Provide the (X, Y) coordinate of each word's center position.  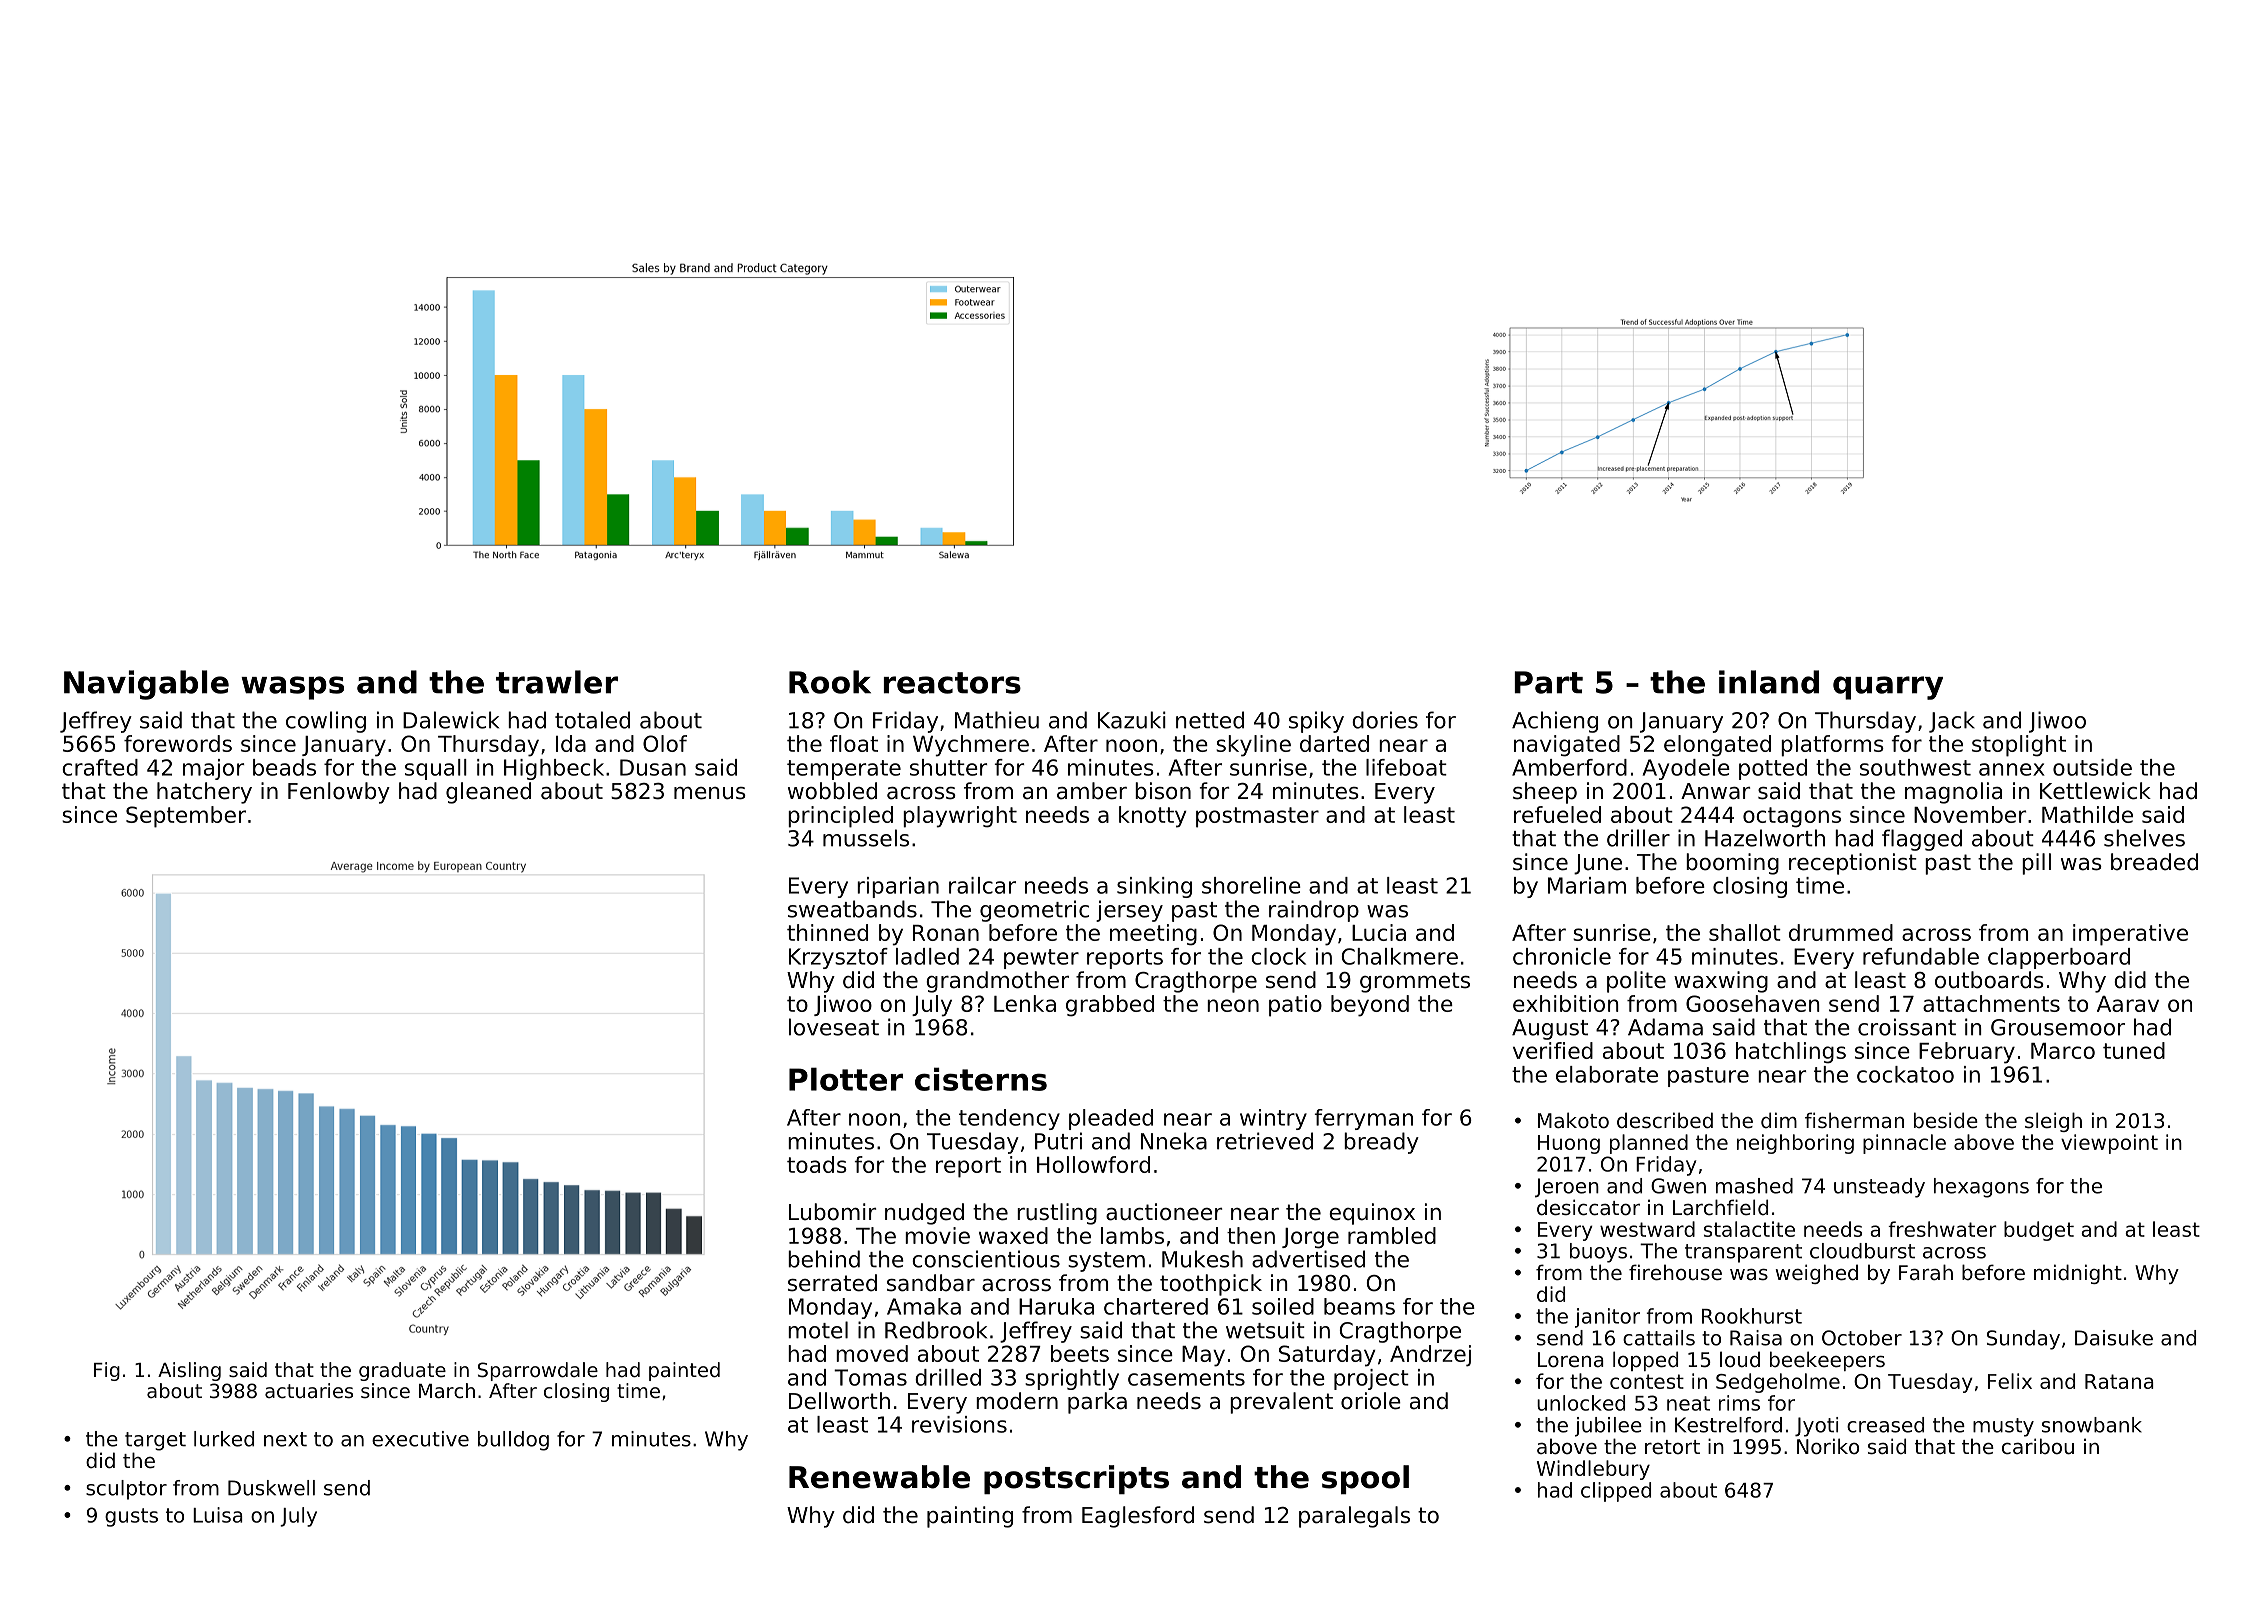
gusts (131, 1517)
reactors (952, 683)
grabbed (1110, 1006)
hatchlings (1791, 1053)
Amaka (924, 1306)
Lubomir (832, 1212)
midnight (2078, 1274)
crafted (100, 767)
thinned (827, 932)
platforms (1832, 746)
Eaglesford (1138, 1517)
